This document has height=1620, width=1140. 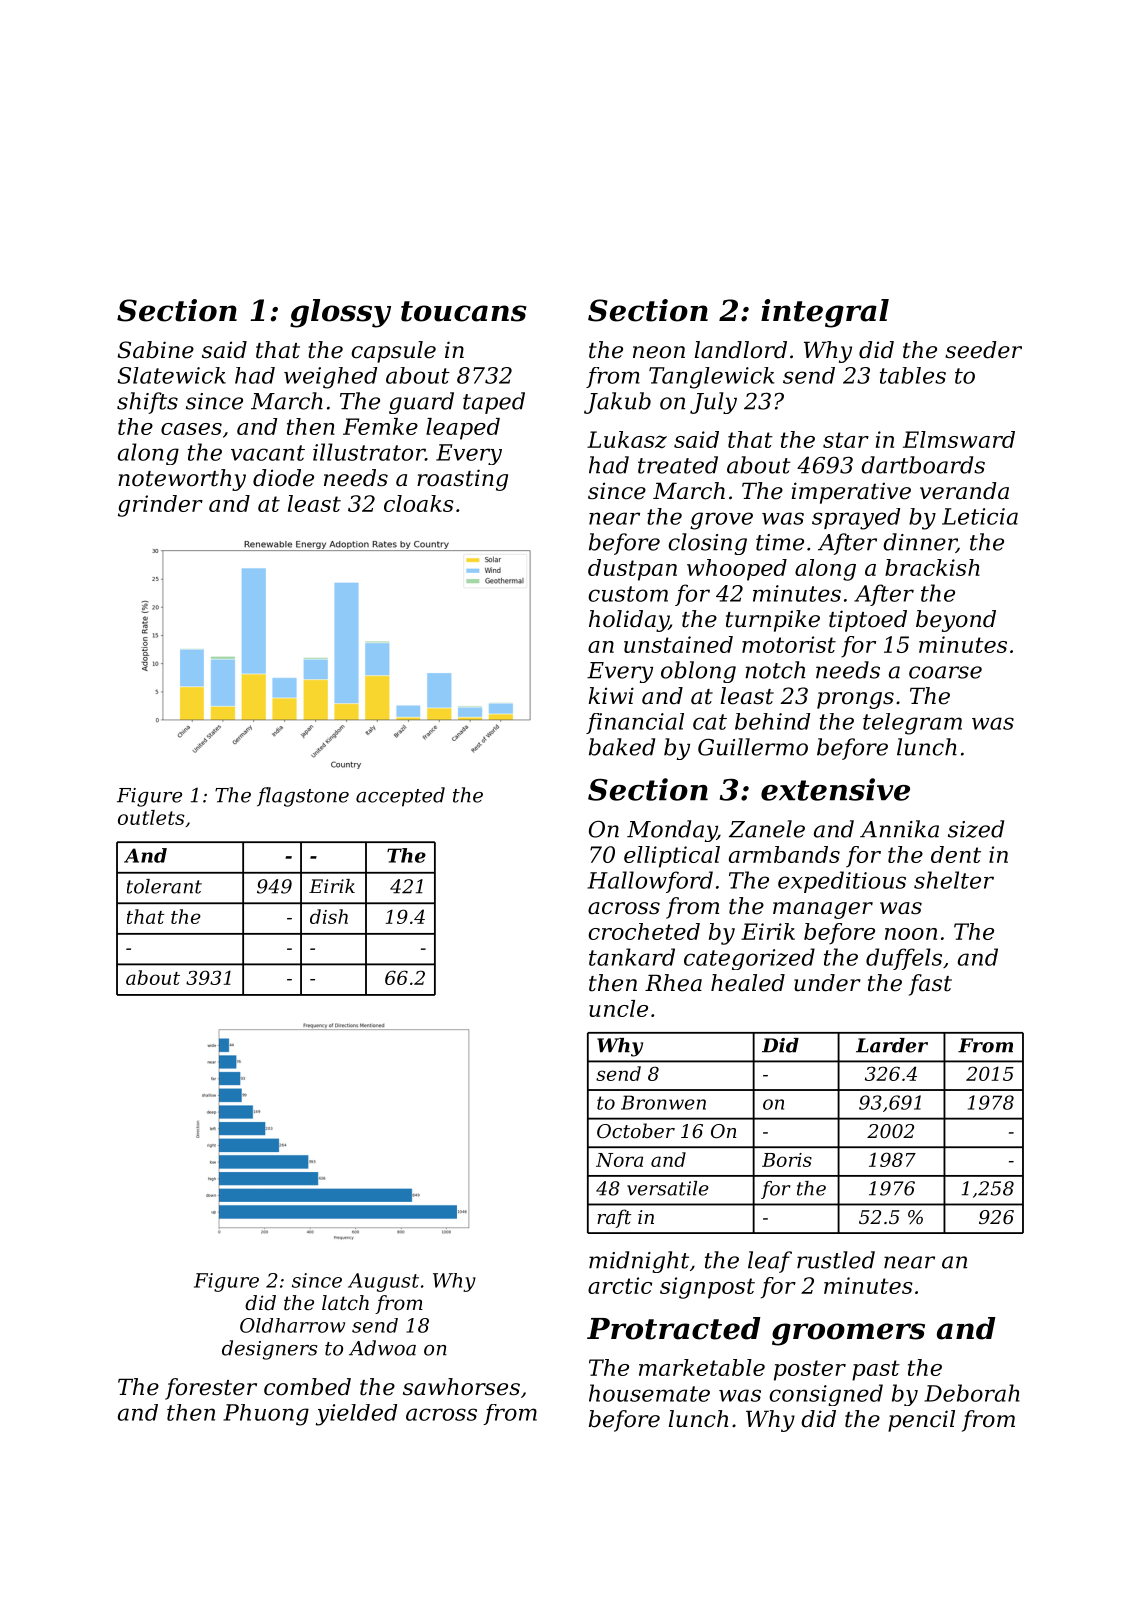 I want to click on neon, so click(x=659, y=352).
